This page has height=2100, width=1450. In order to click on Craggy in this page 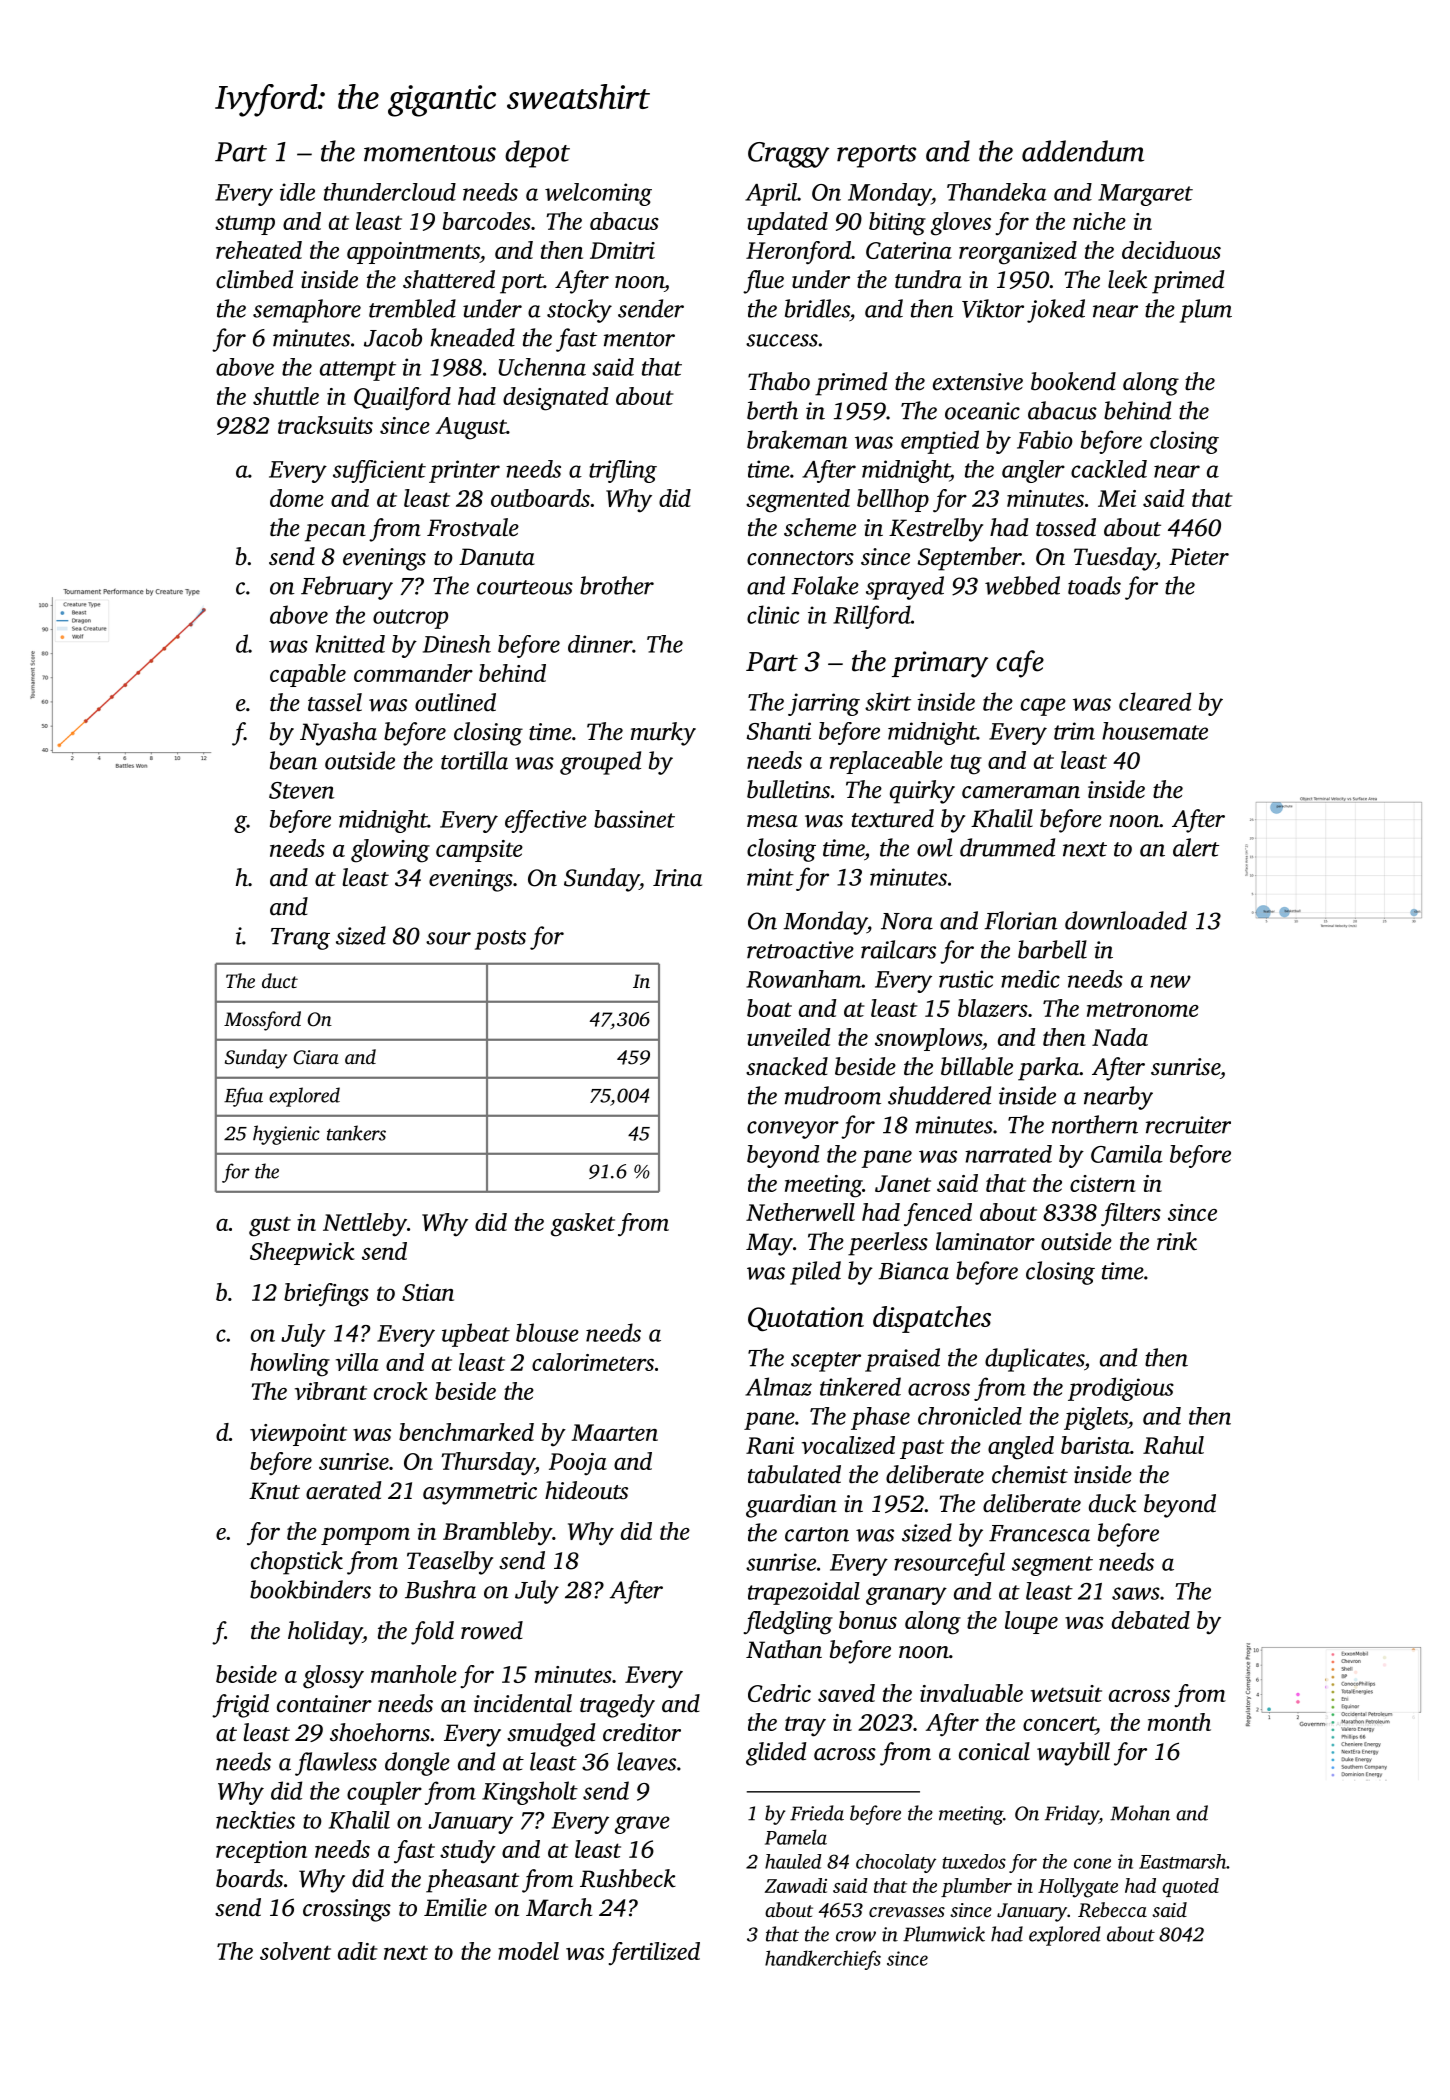, I will do `click(788, 155)`.
